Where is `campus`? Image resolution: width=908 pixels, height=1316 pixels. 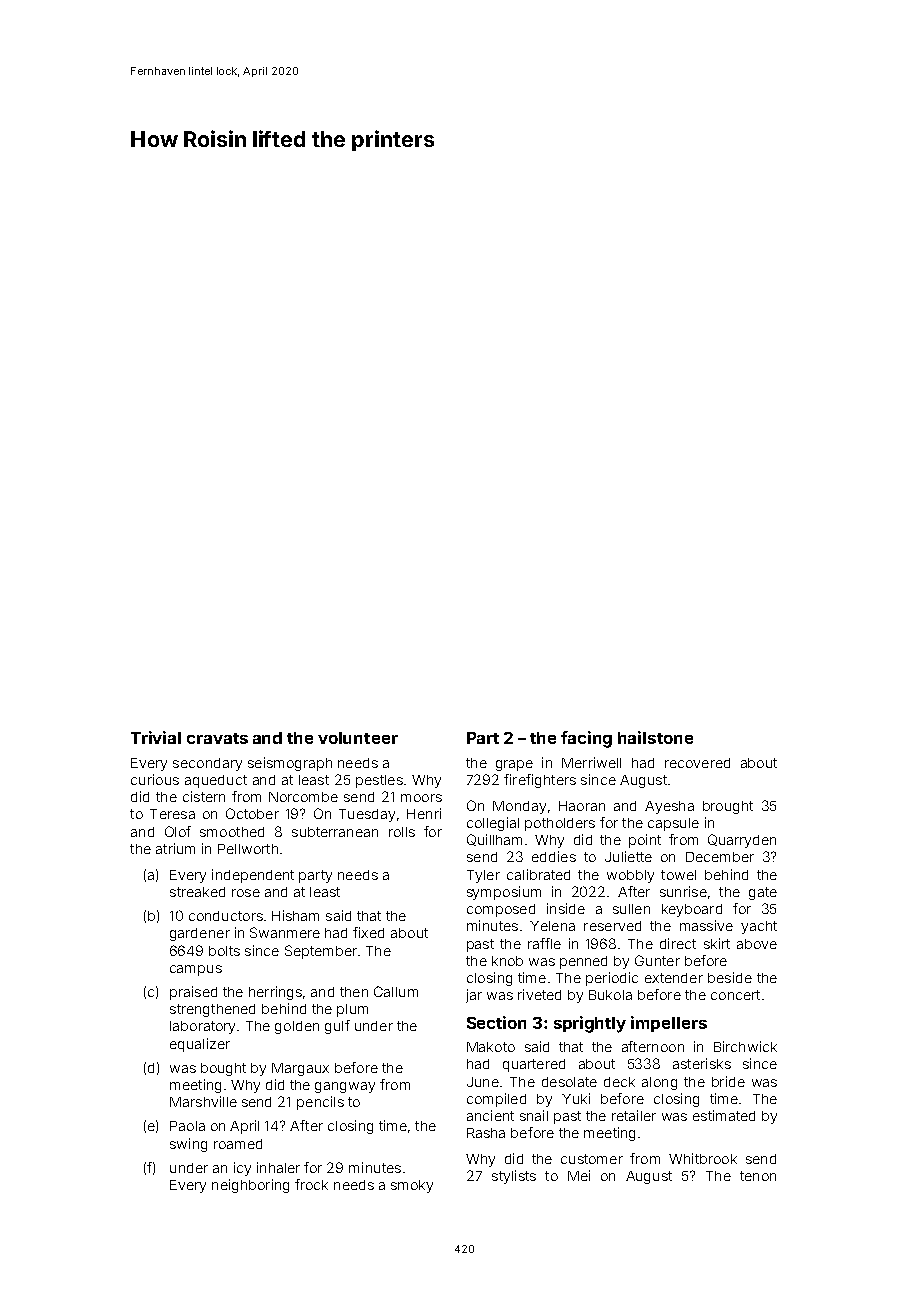
campus is located at coordinates (196, 970).
